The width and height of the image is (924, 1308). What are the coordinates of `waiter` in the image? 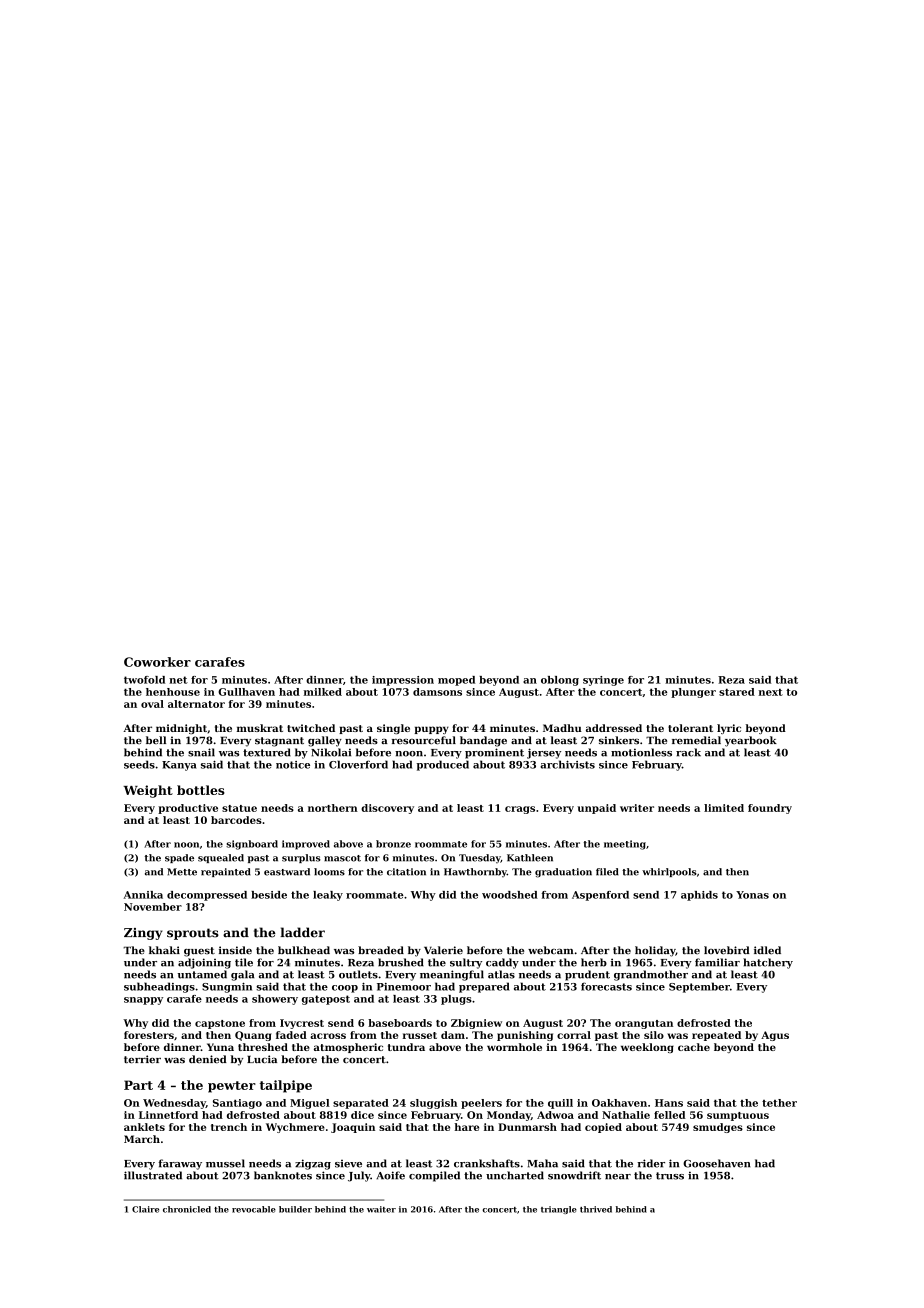 It's located at (381, 1209).
